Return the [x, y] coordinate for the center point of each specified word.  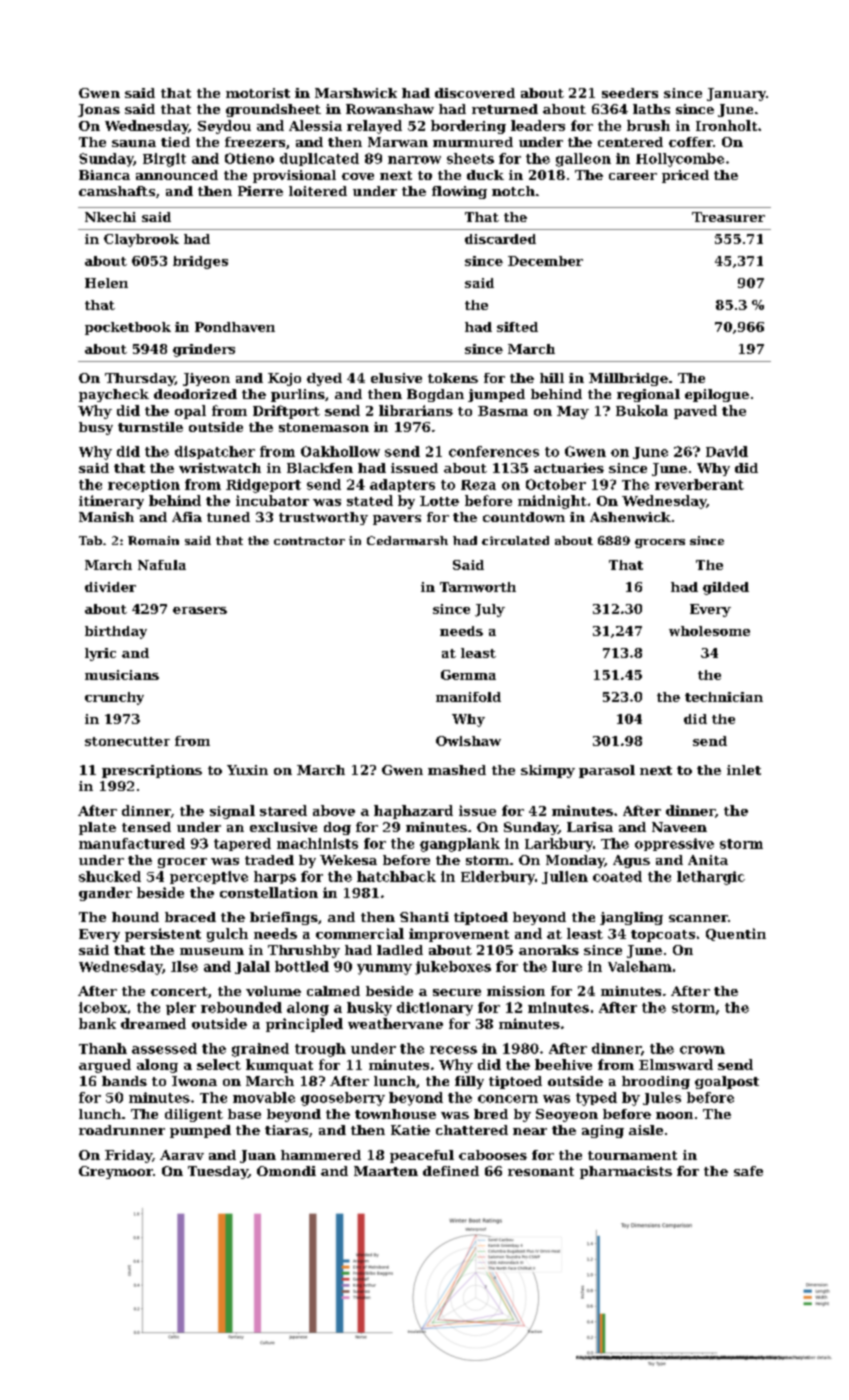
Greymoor [116, 1172]
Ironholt [726, 125]
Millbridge [628, 379]
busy [96, 428]
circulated [515, 540]
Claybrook [141, 240]
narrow [414, 160]
